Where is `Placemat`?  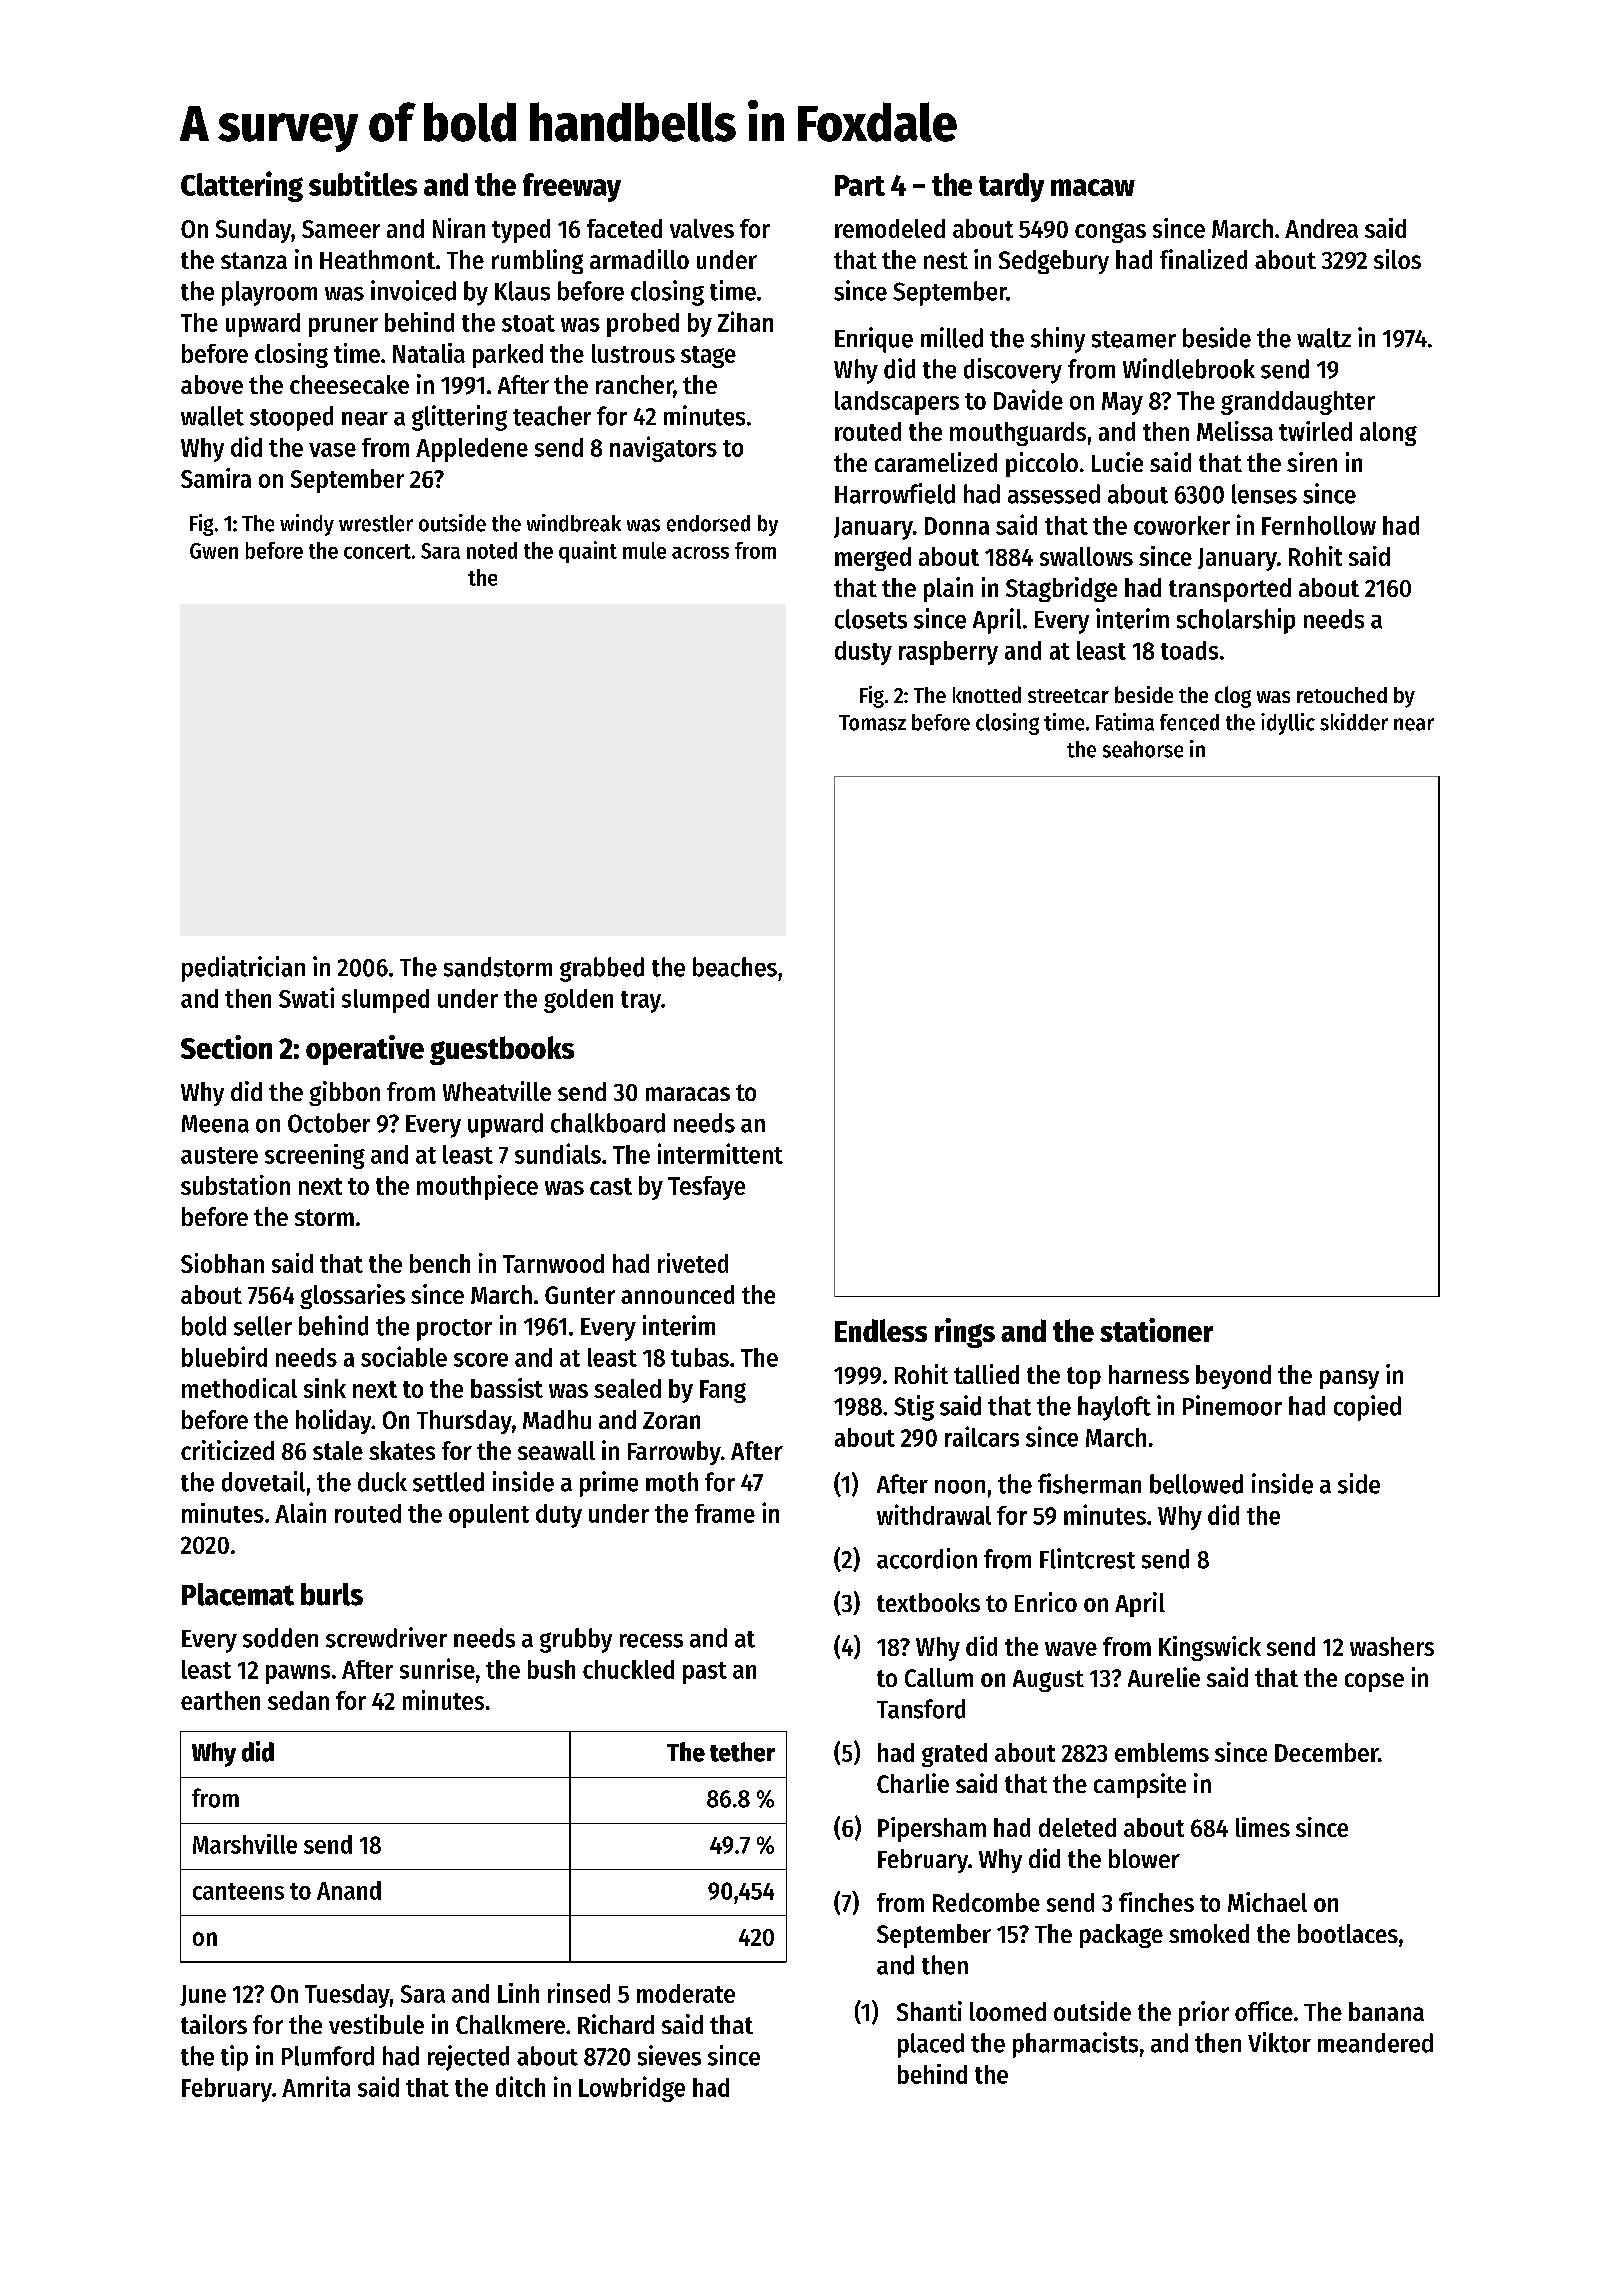 Placemat is located at coordinates (238, 1594).
